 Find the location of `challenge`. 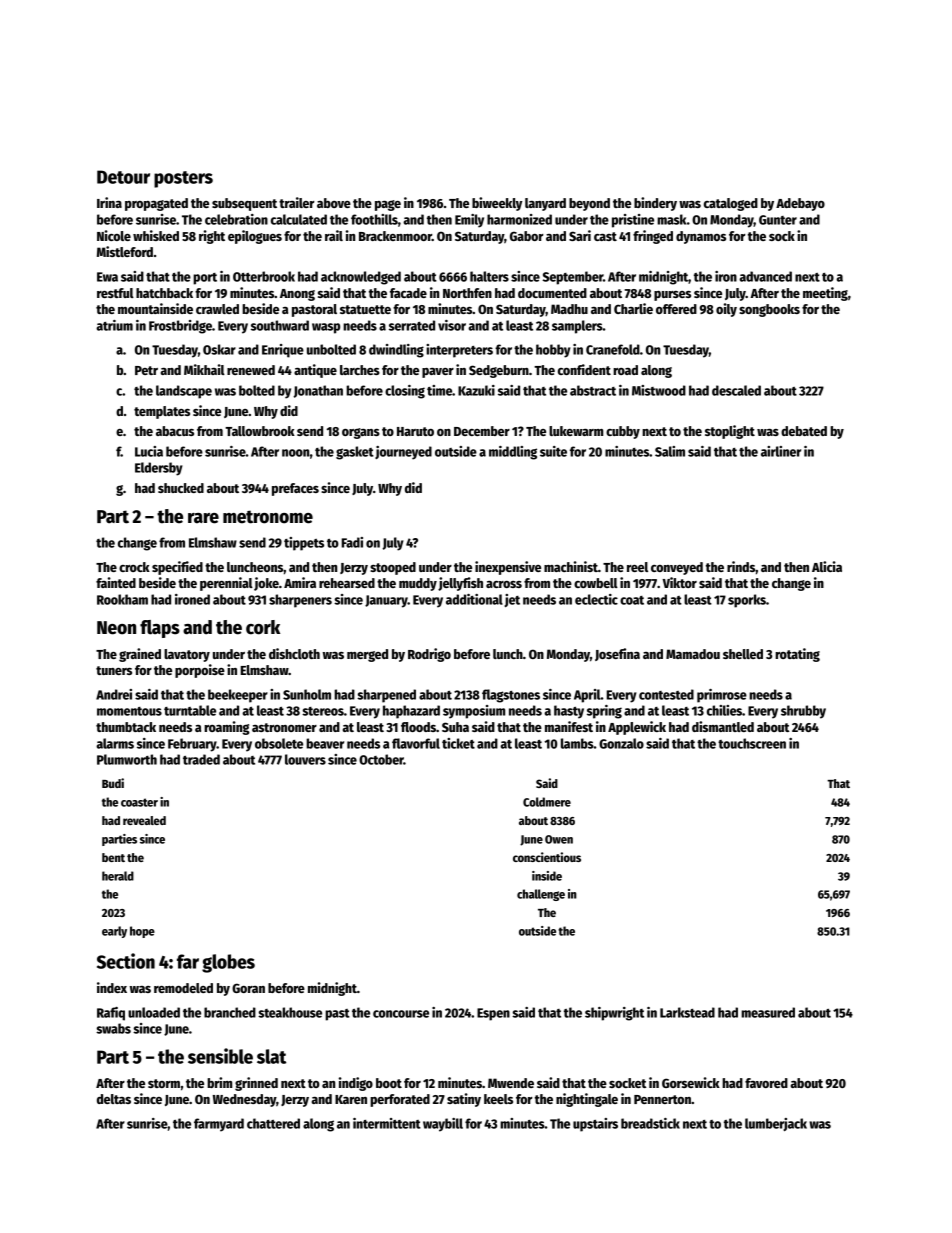

challenge is located at coordinates (541, 895).
